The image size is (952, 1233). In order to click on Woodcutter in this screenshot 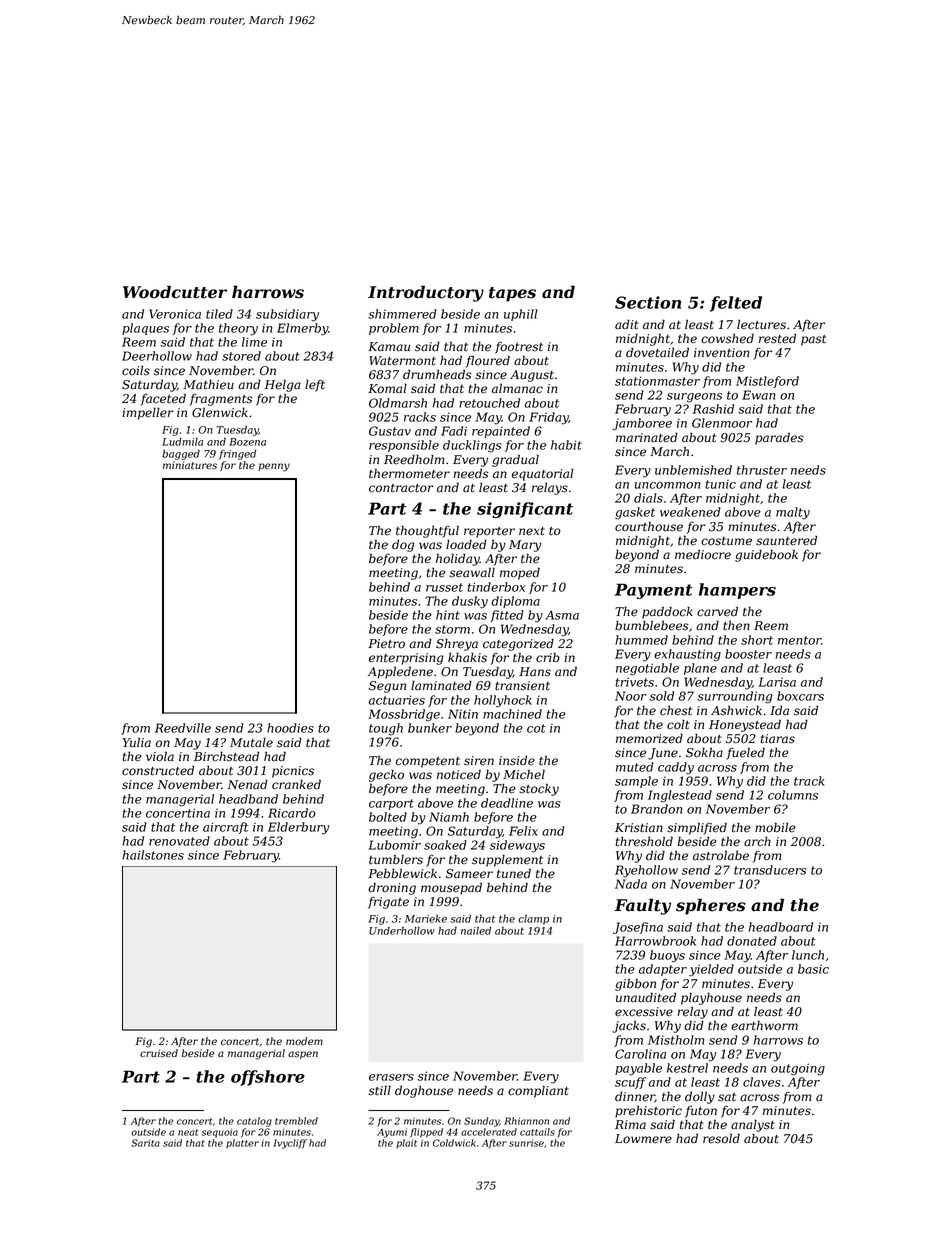, I will do `click(175, 292)`.
